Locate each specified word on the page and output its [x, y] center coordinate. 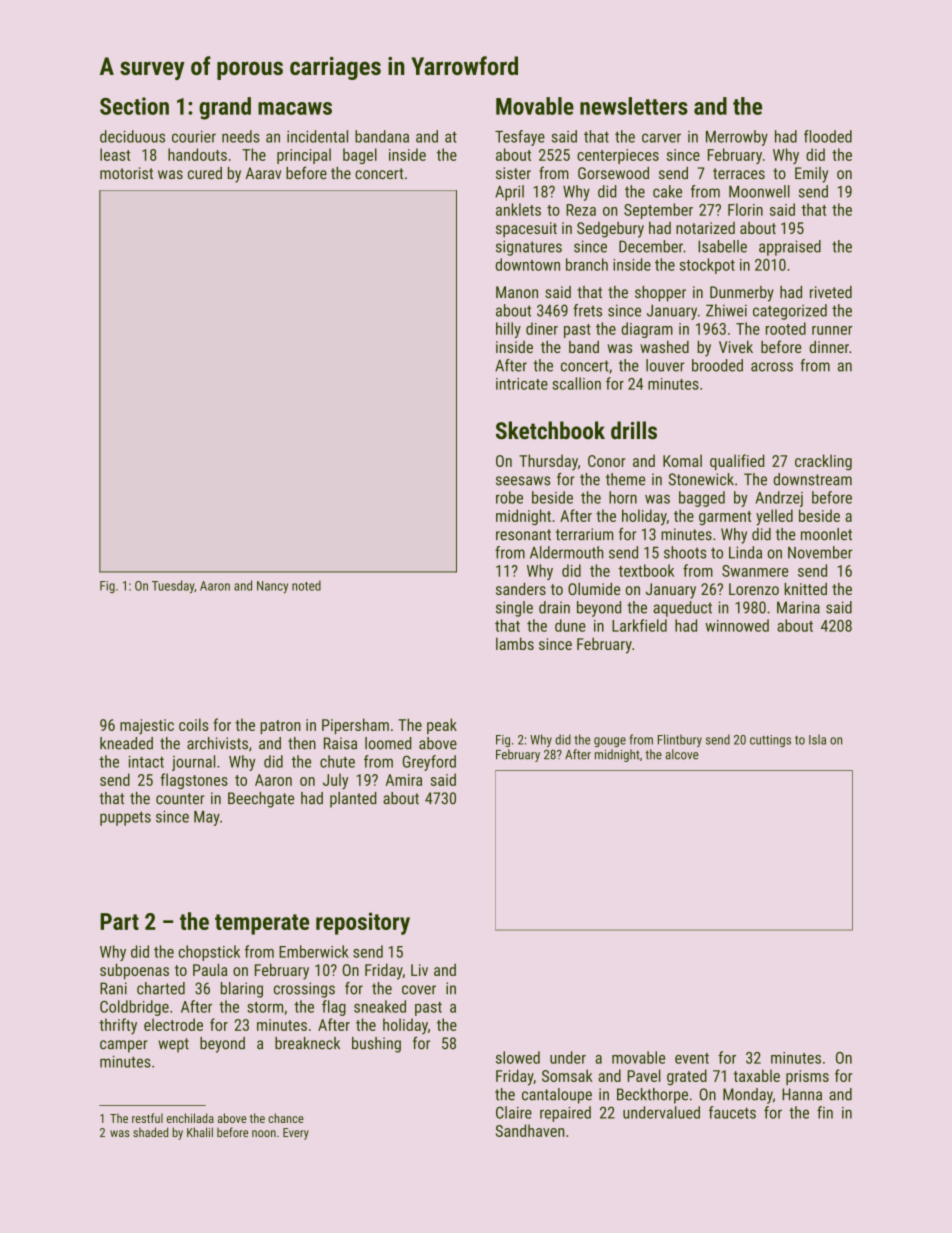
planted [353, 800]
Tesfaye [520, 138]
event [692, 1058]
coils [194, 724]
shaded [150, 1132]
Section [134, 106]
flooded [828, 136]
